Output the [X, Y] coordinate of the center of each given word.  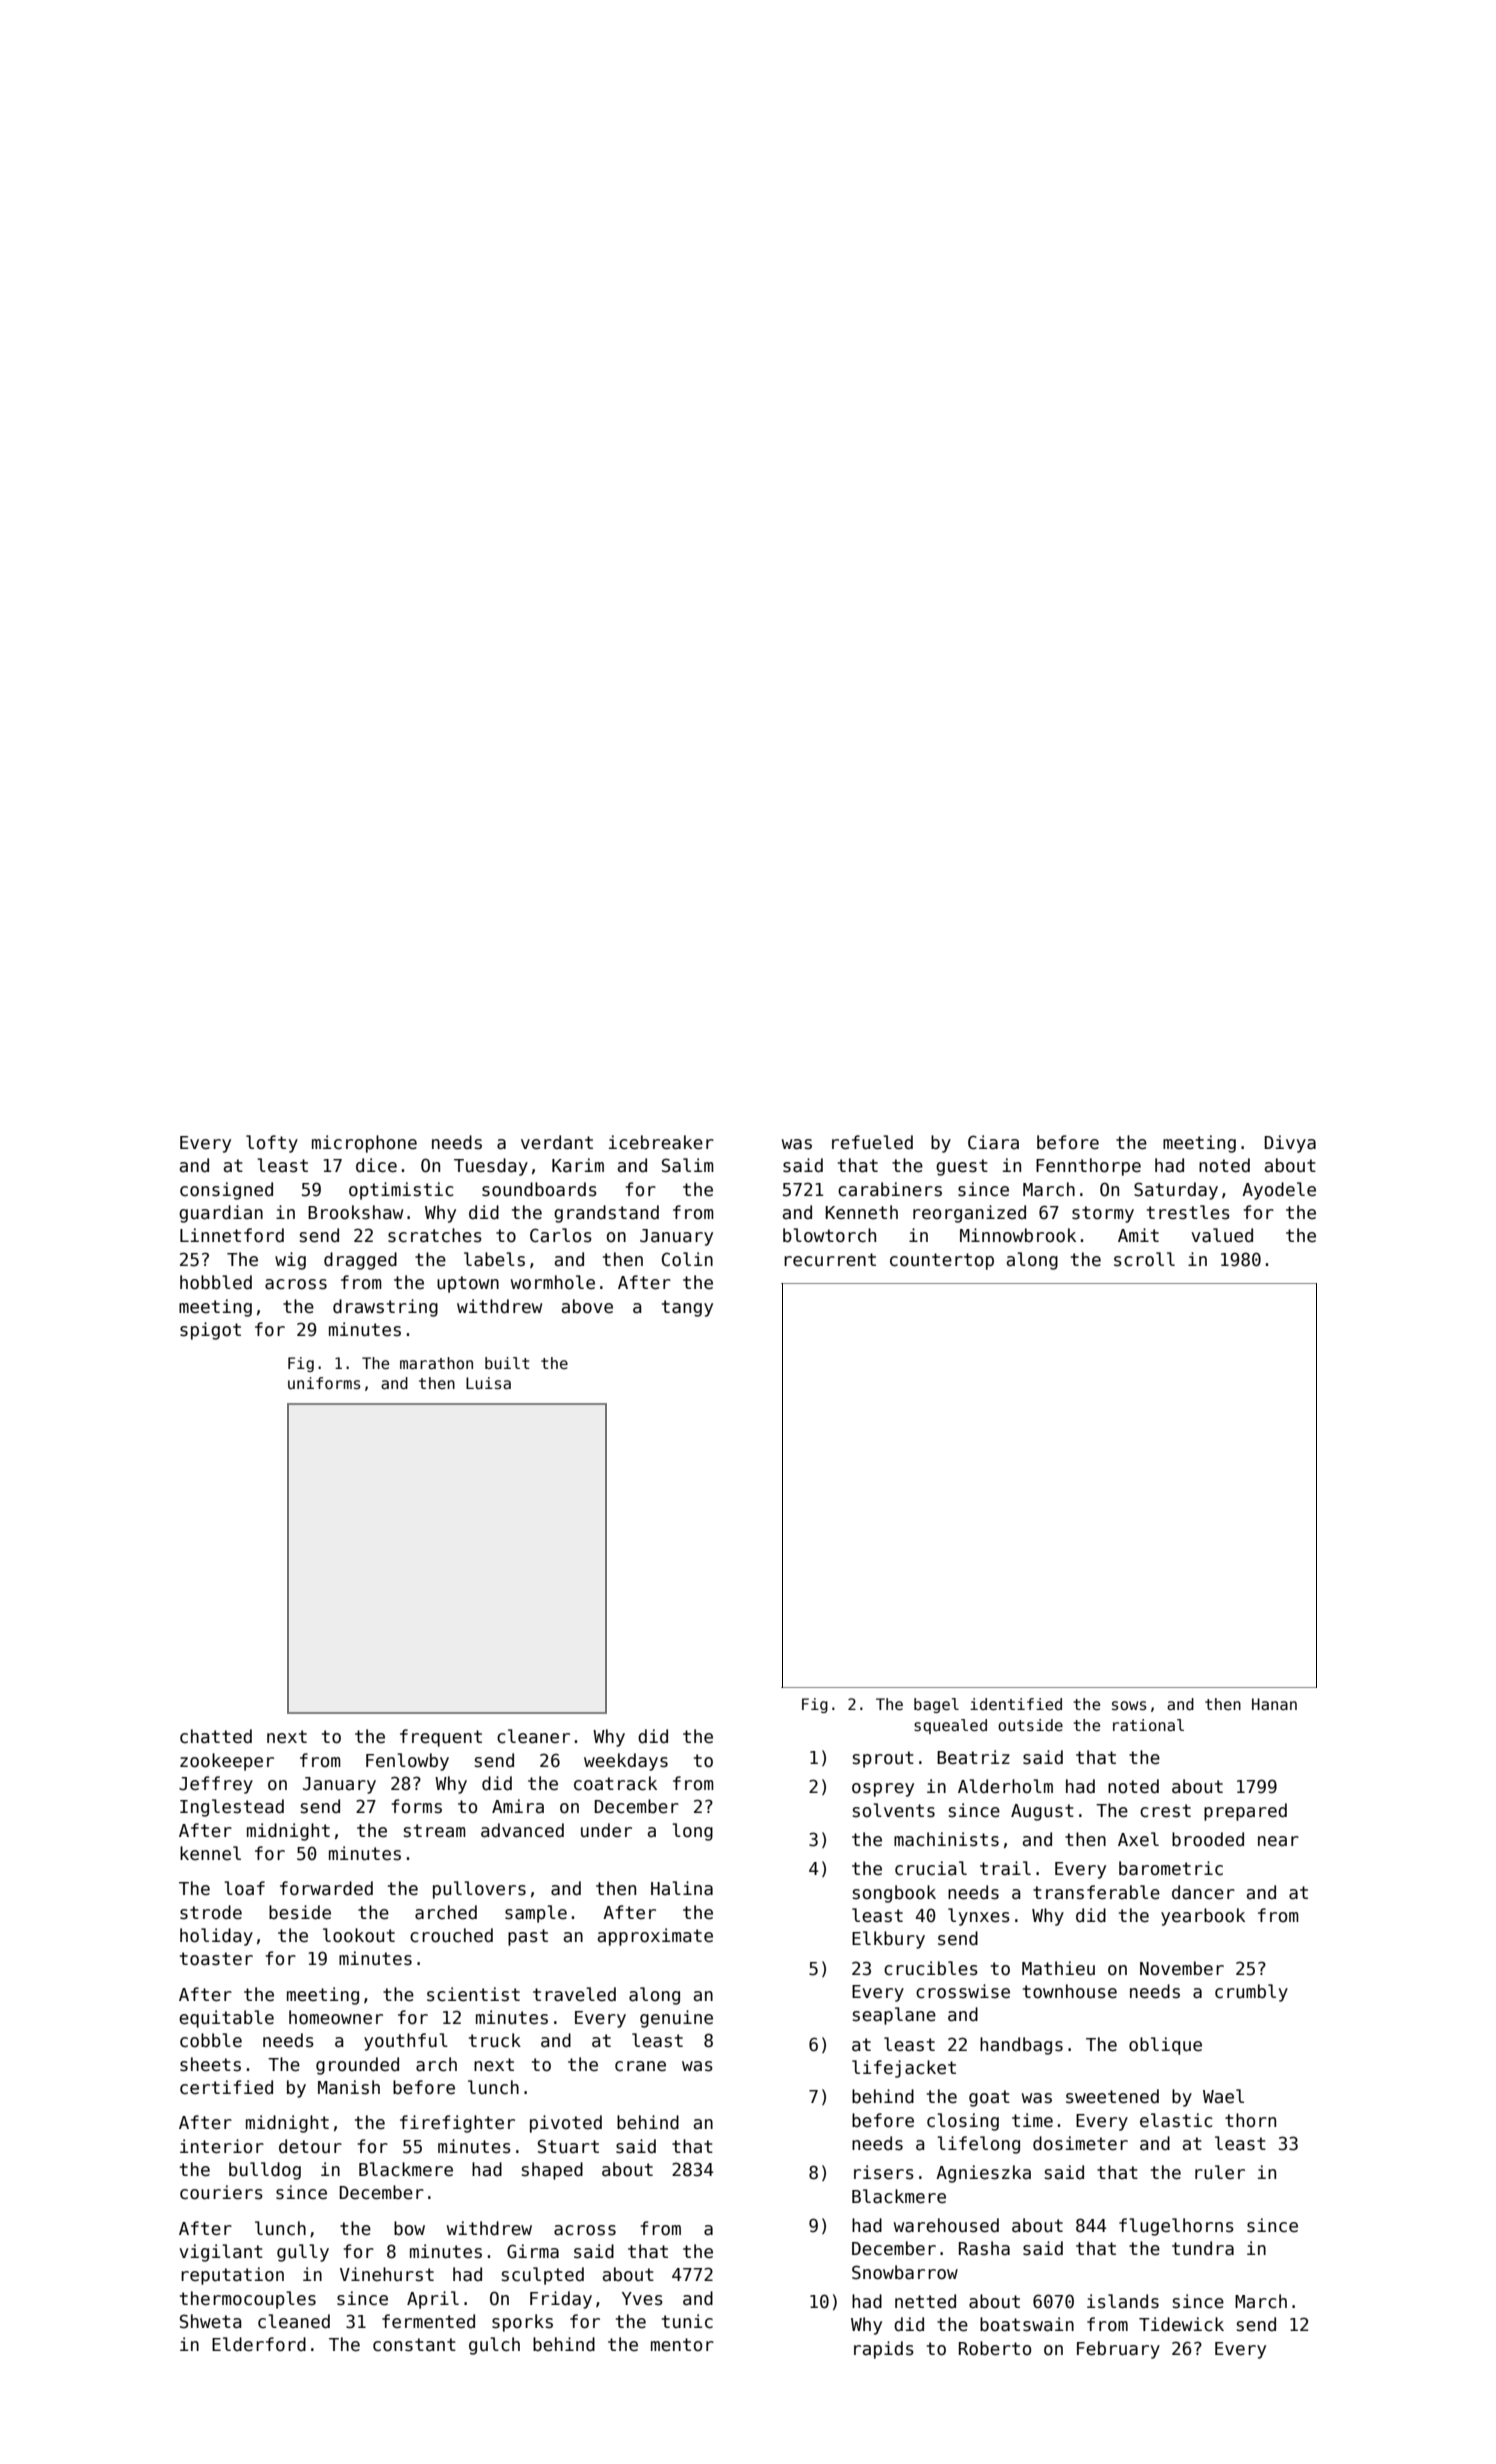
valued [1222, 1235]
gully [303, 2253]
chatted [216, 1736]
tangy [687, 1308]
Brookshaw [355, 1212]
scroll [1144, 1259]
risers [884, 2172]
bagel [936, 1705]
